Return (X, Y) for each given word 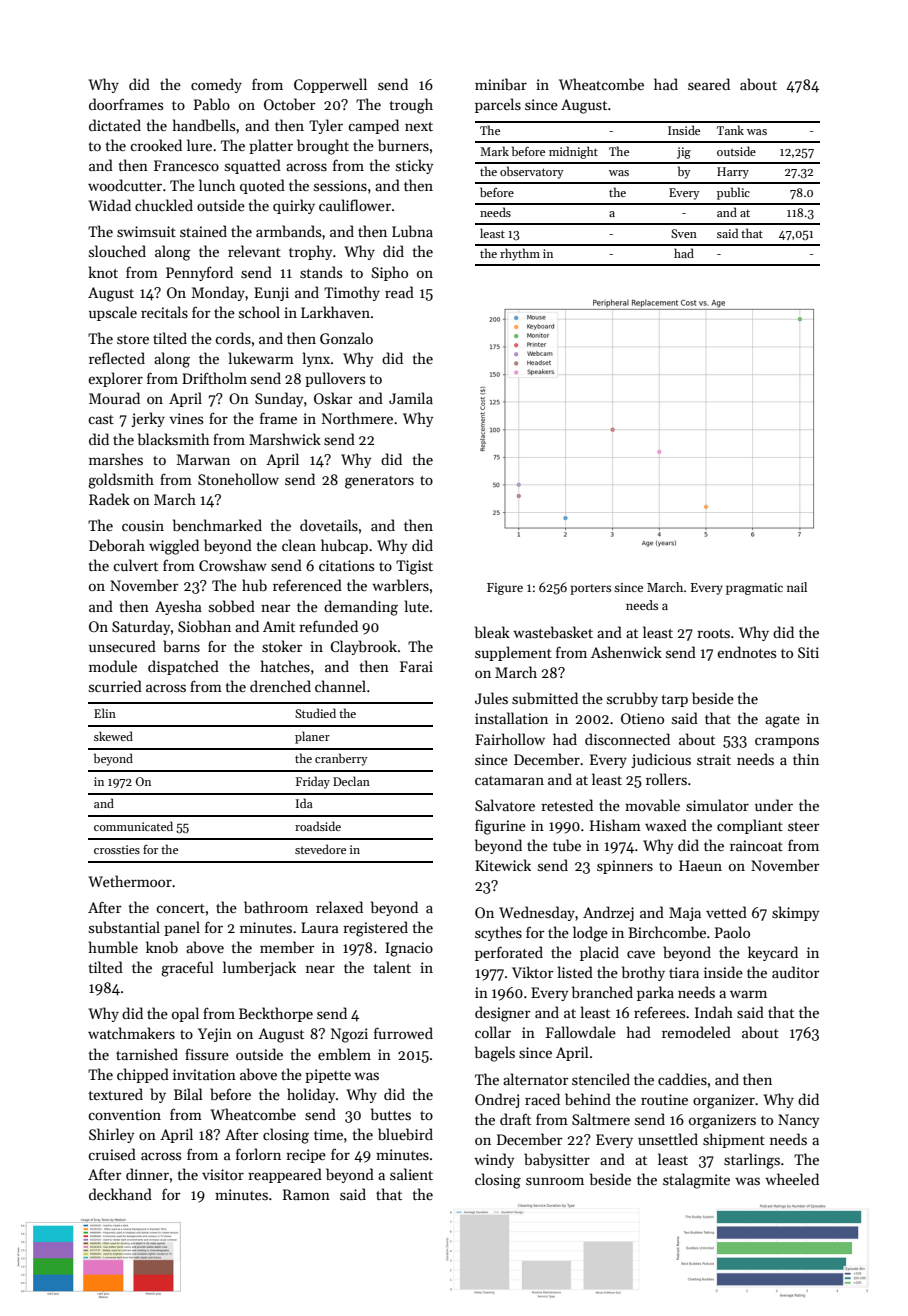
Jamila (411, 398)
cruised (112, 1154)
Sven (684, 233)
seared (709, 84)
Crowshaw (233, 565)
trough (411, 106)
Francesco (186, 165)
